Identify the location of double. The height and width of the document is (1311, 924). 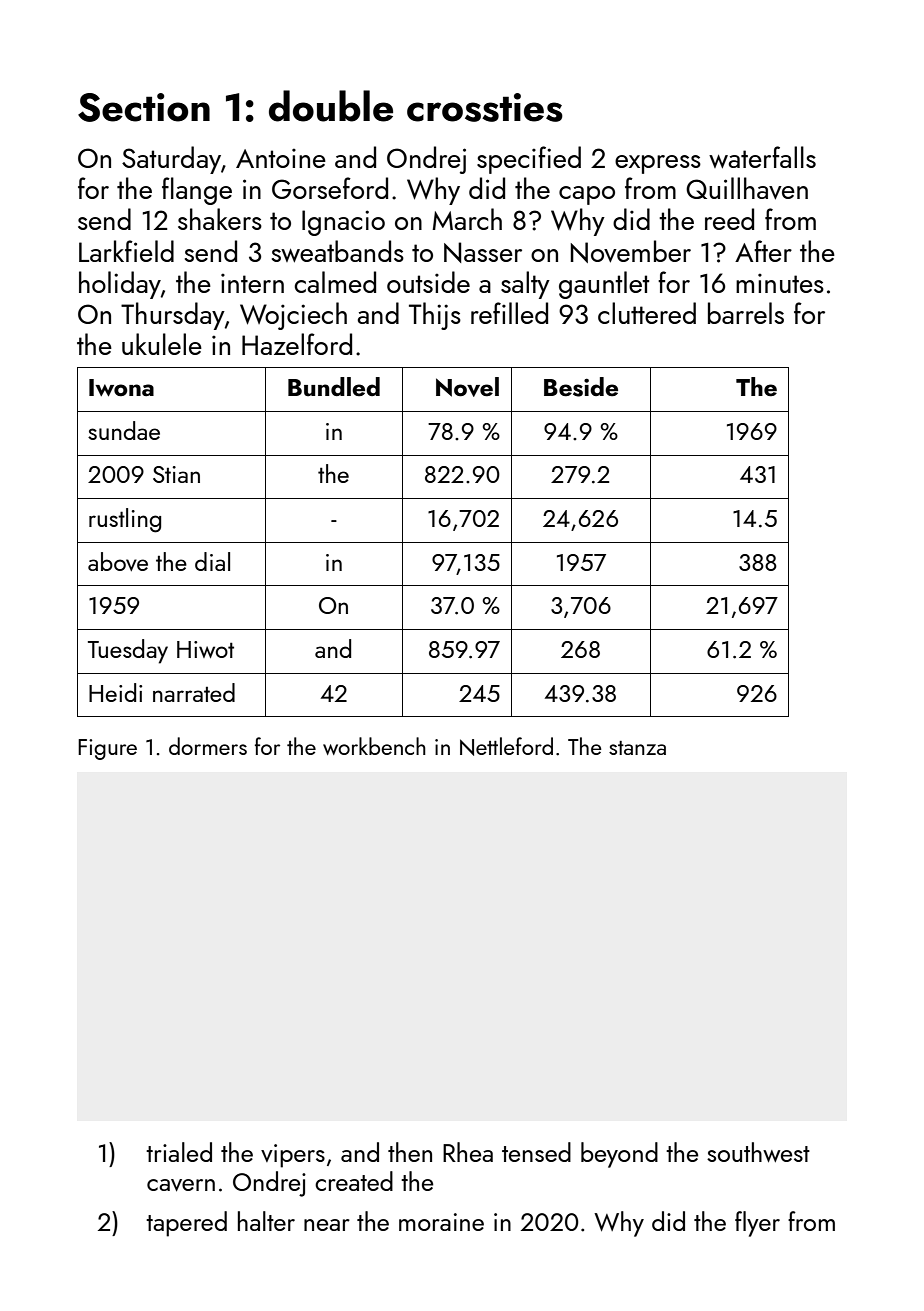
(331, 106).
